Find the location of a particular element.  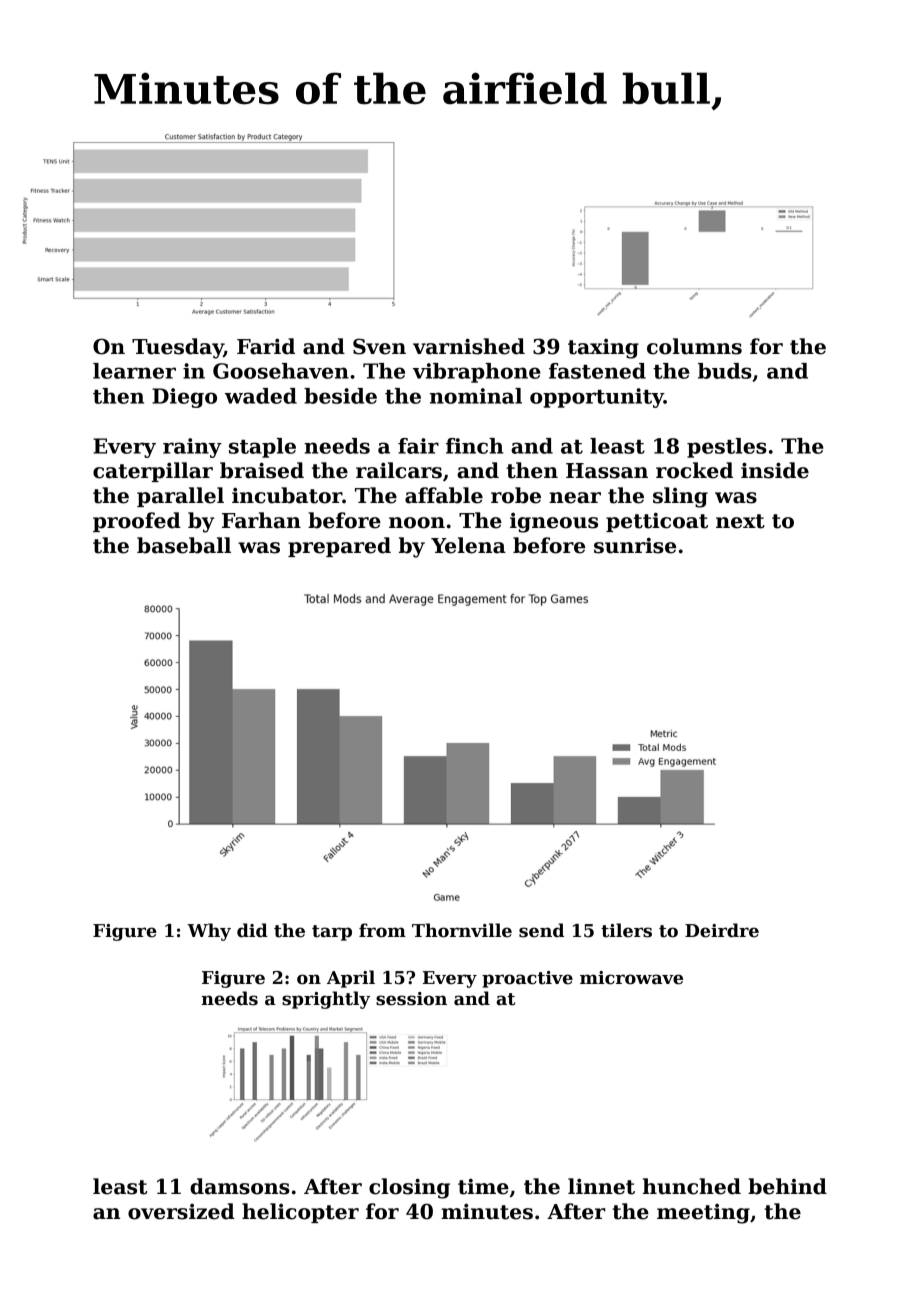

Farid is located at coordinates (266, 346).
